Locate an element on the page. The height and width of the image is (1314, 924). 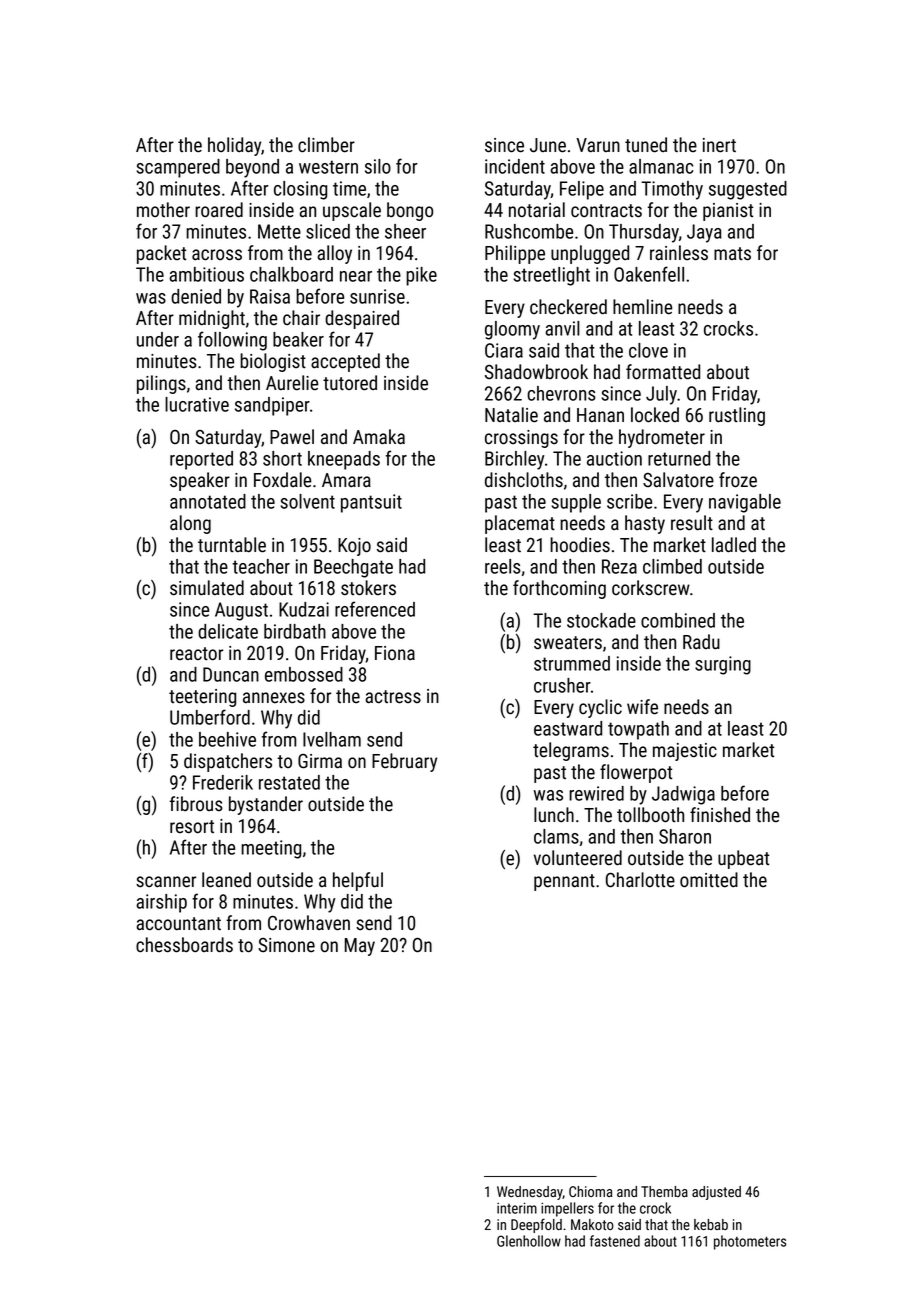
inert is located at coordinates (719, 145).
